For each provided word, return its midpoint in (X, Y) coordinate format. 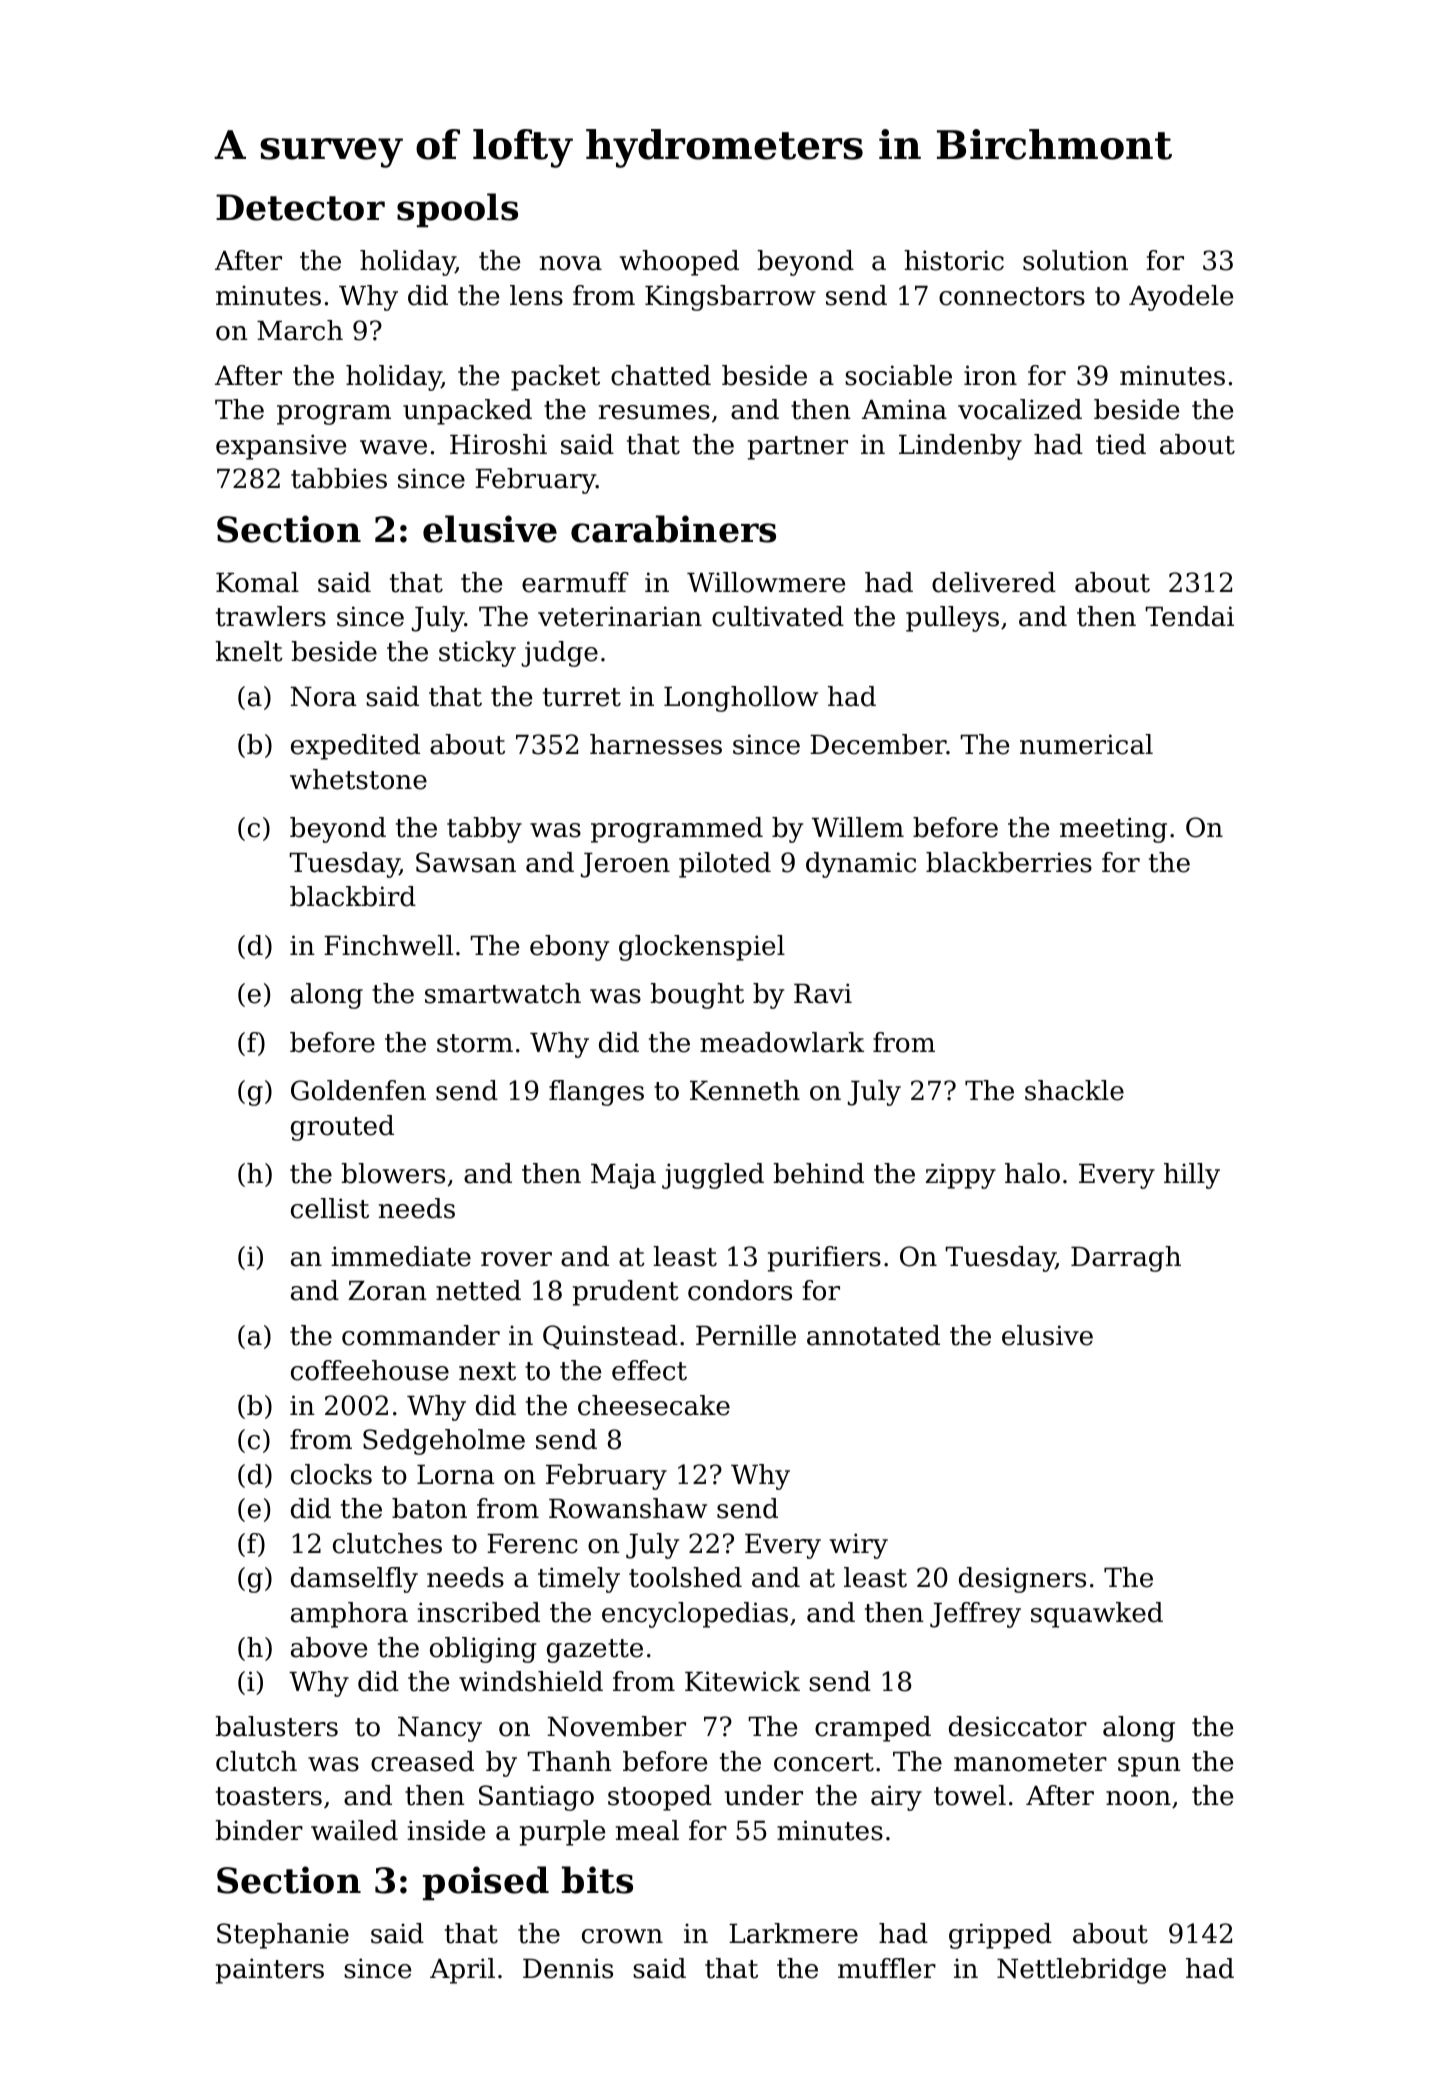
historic (954, 260)
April (462, 1971)
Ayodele (1181, 298)
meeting (1113, 830)
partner (798, 448)
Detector (300, 207)
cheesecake (654, 1405)
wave (393, 447)
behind (819, 1173)
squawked (1097, 1615)
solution (1075, 260)
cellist (330, 1208)
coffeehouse (370, 1370)
